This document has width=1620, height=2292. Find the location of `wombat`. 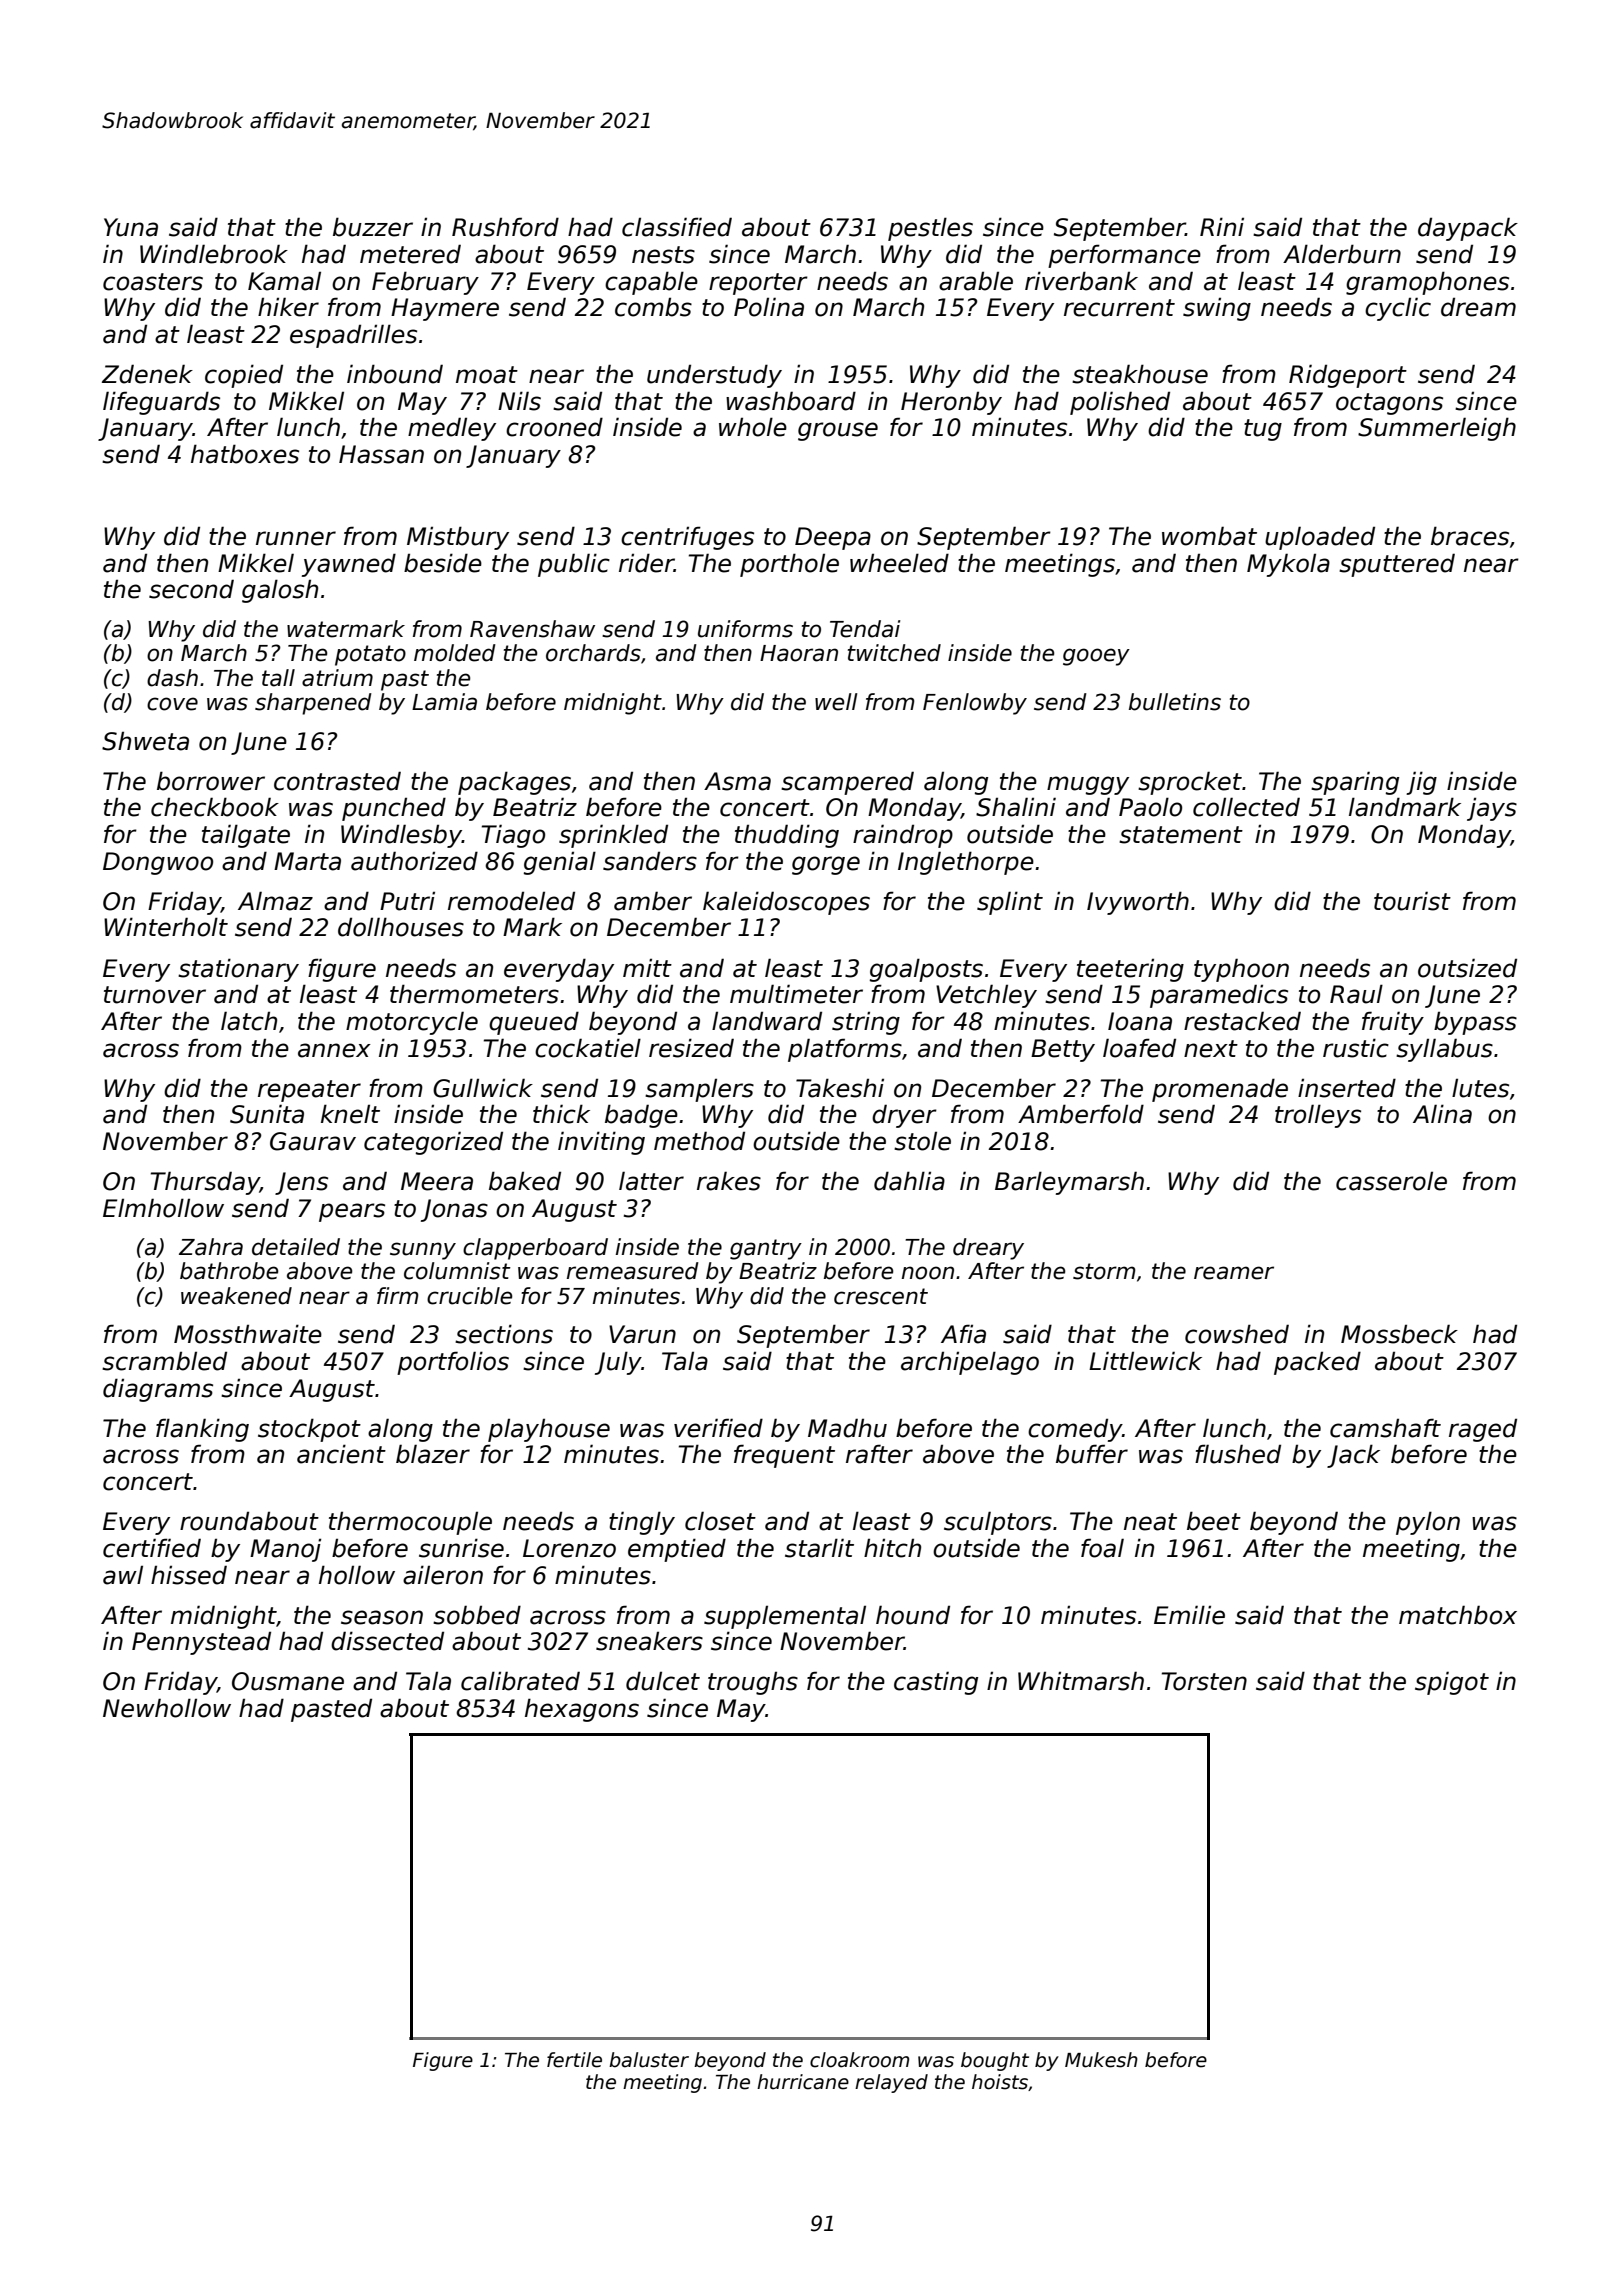

wombat is located at coordinates (1209, 536).
